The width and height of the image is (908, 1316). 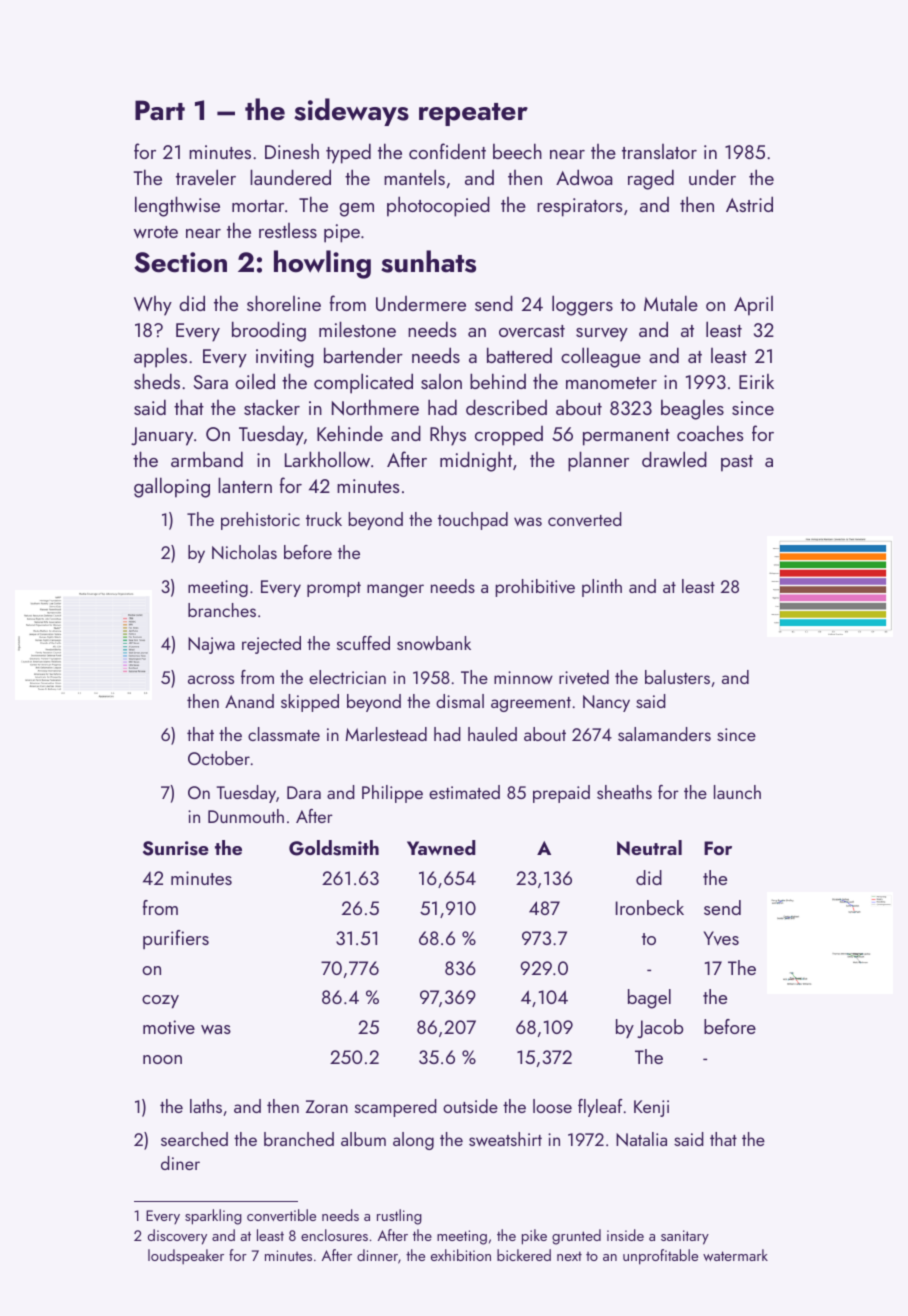 I want to click on sanitary, so click(x=685, y=1237).
